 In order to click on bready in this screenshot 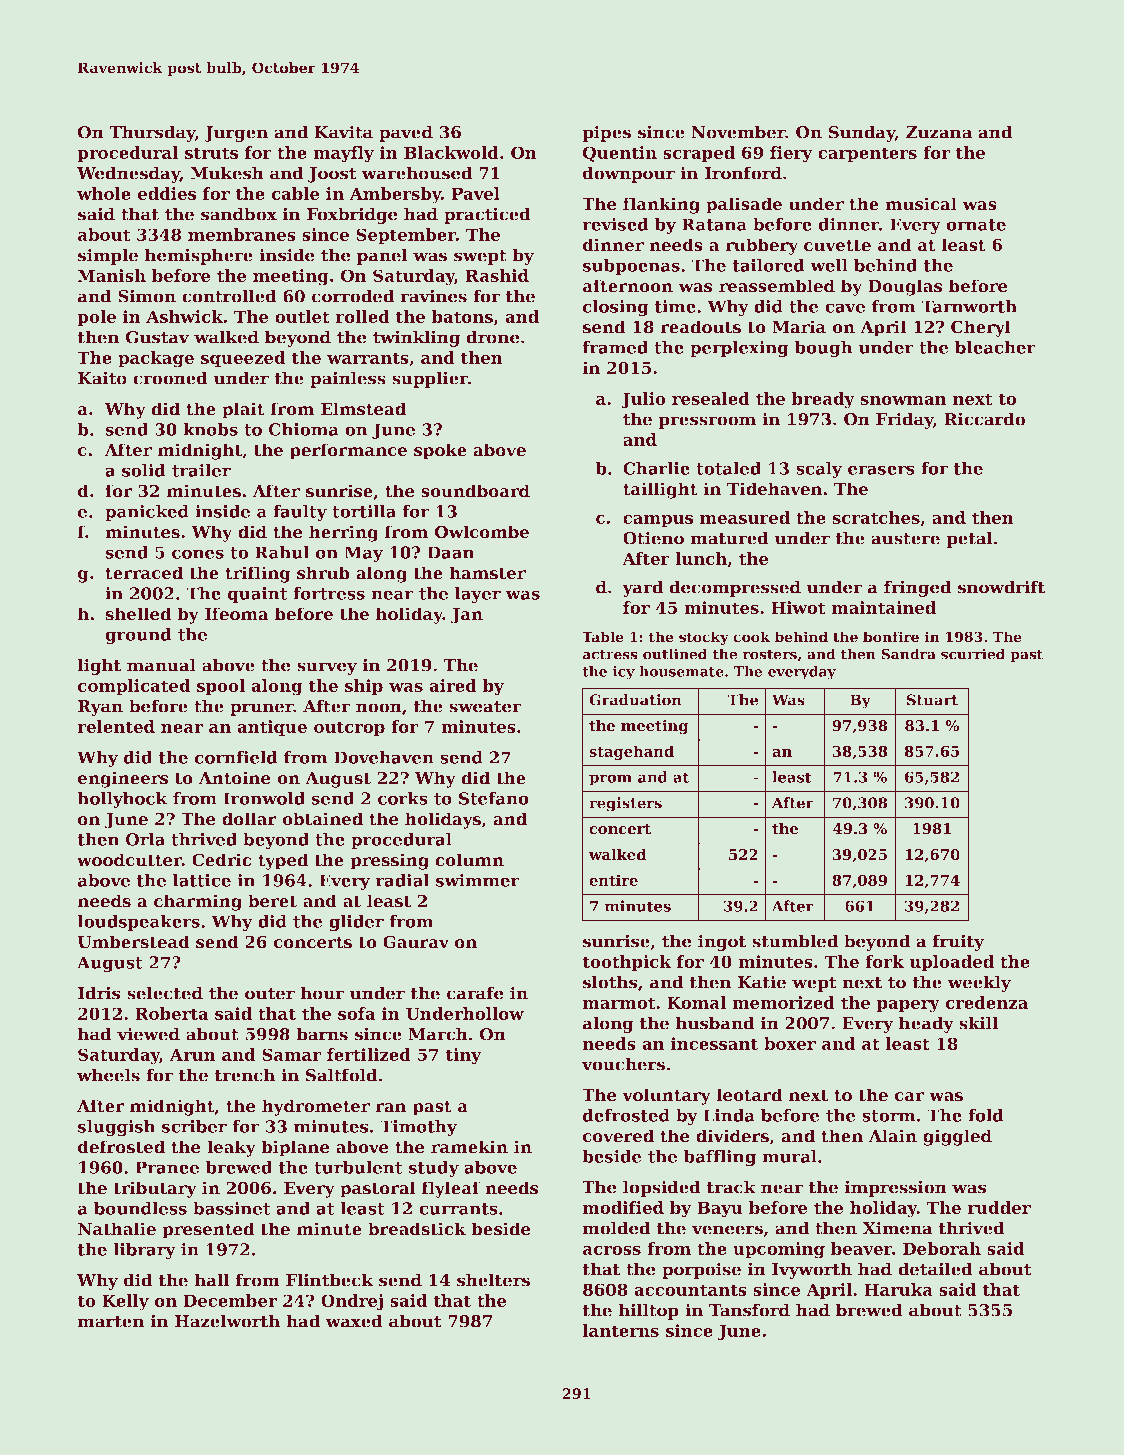, I will do `click(823, 400)`.
